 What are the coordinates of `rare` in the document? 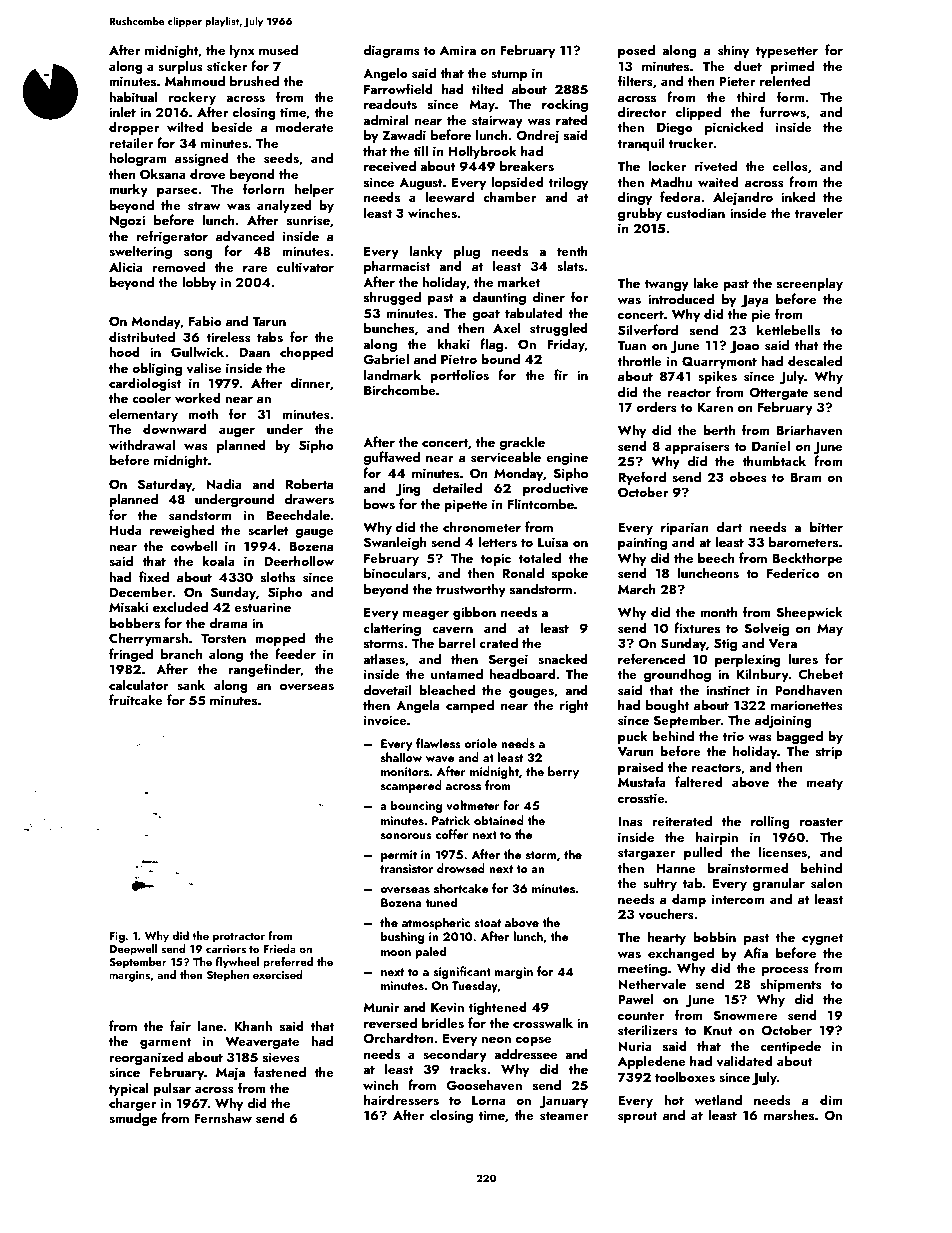 It's located at (255, 269).
